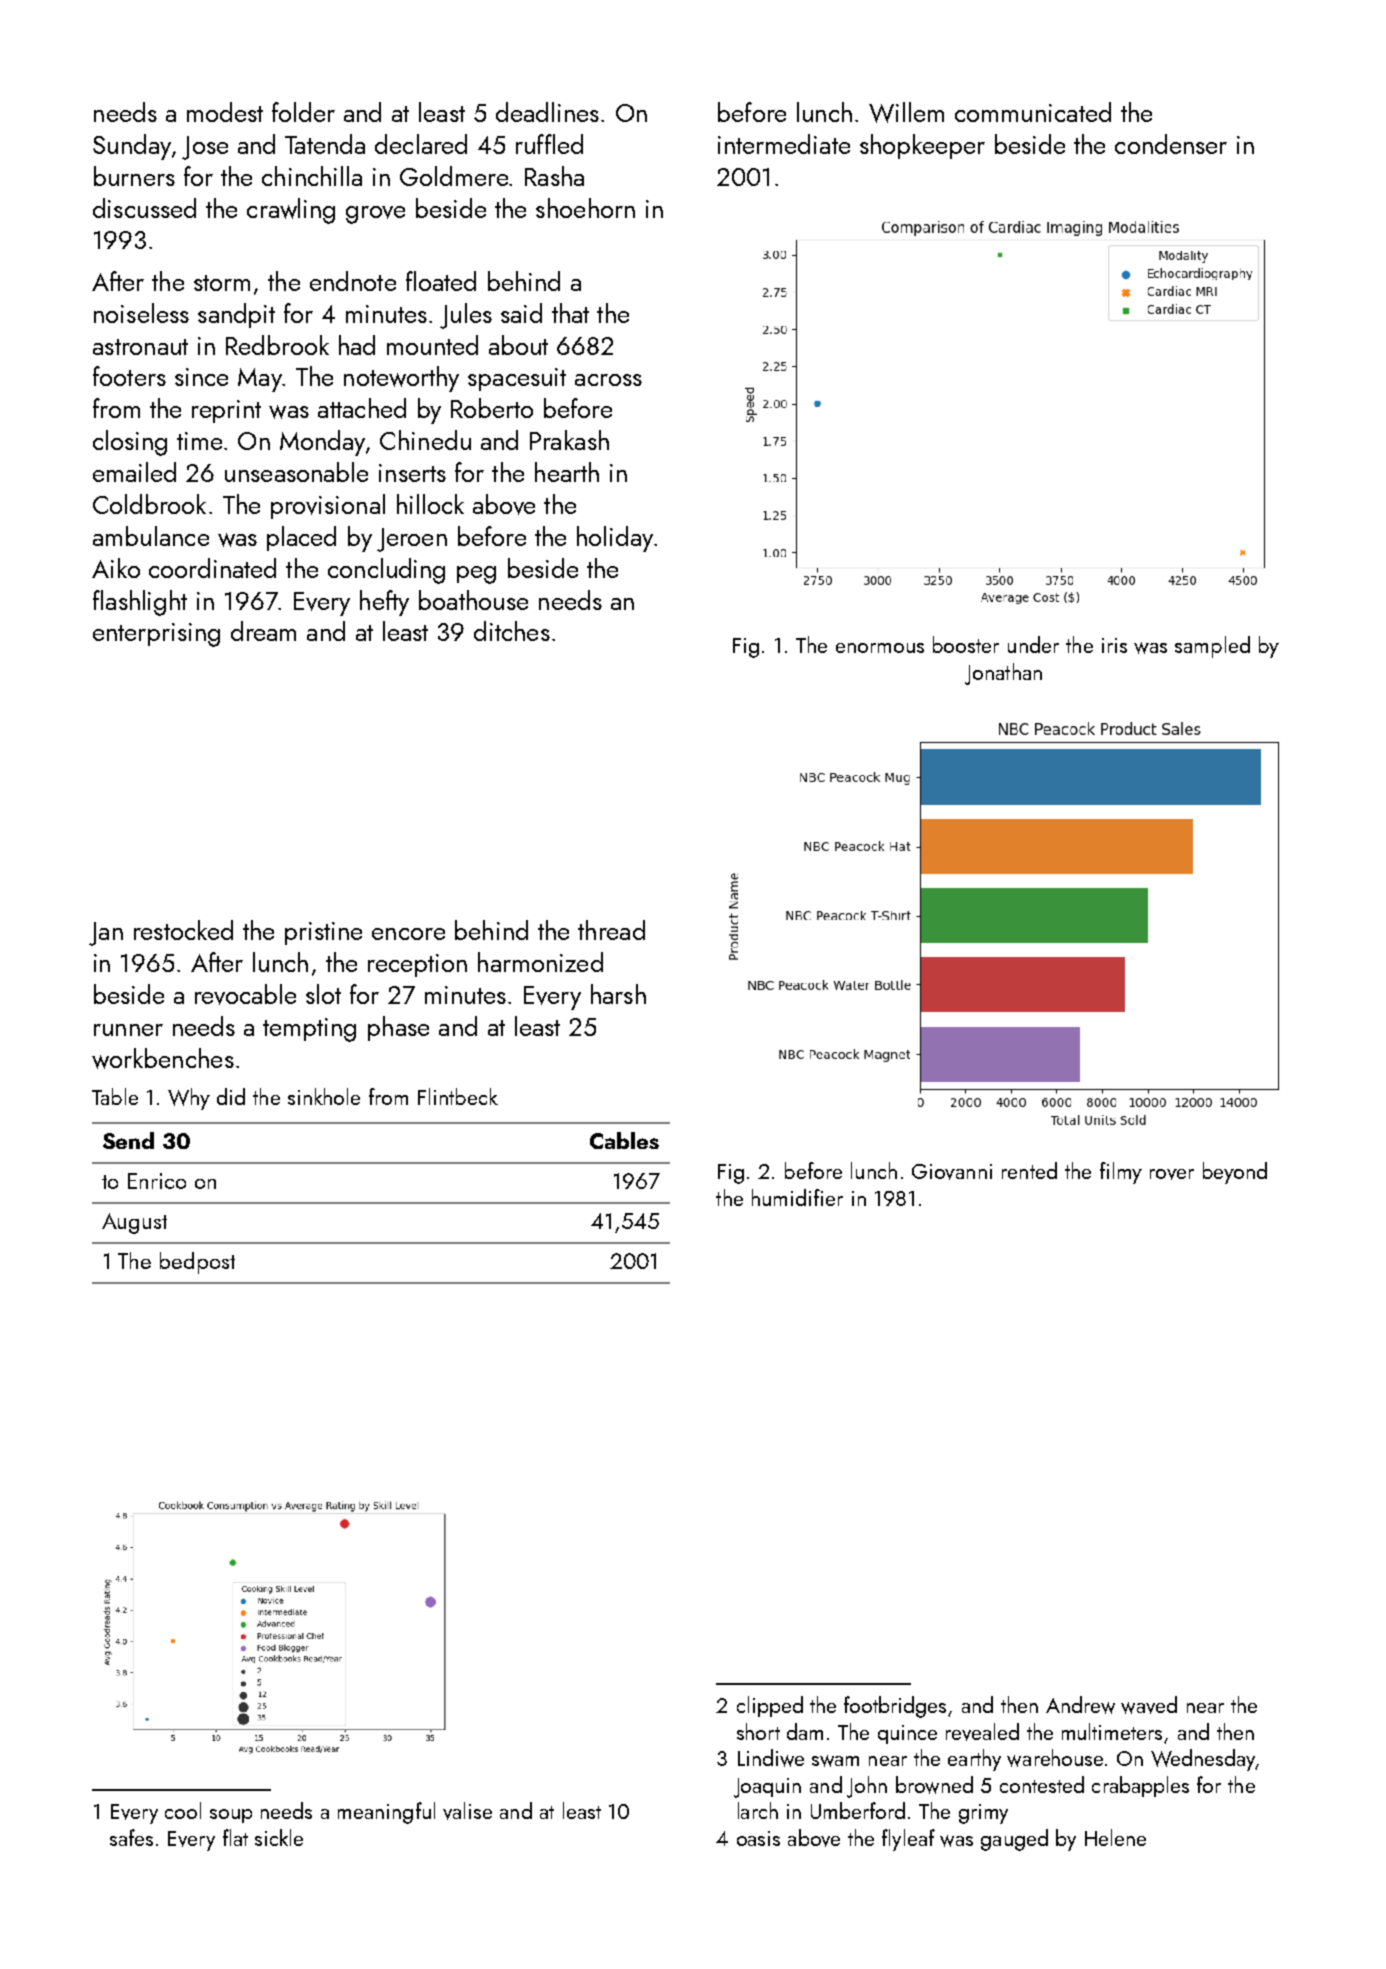 This image has height=1969, width=1386. Describe the element at coordinates (1033, 112) in the image. I see `communicated` at that location.
